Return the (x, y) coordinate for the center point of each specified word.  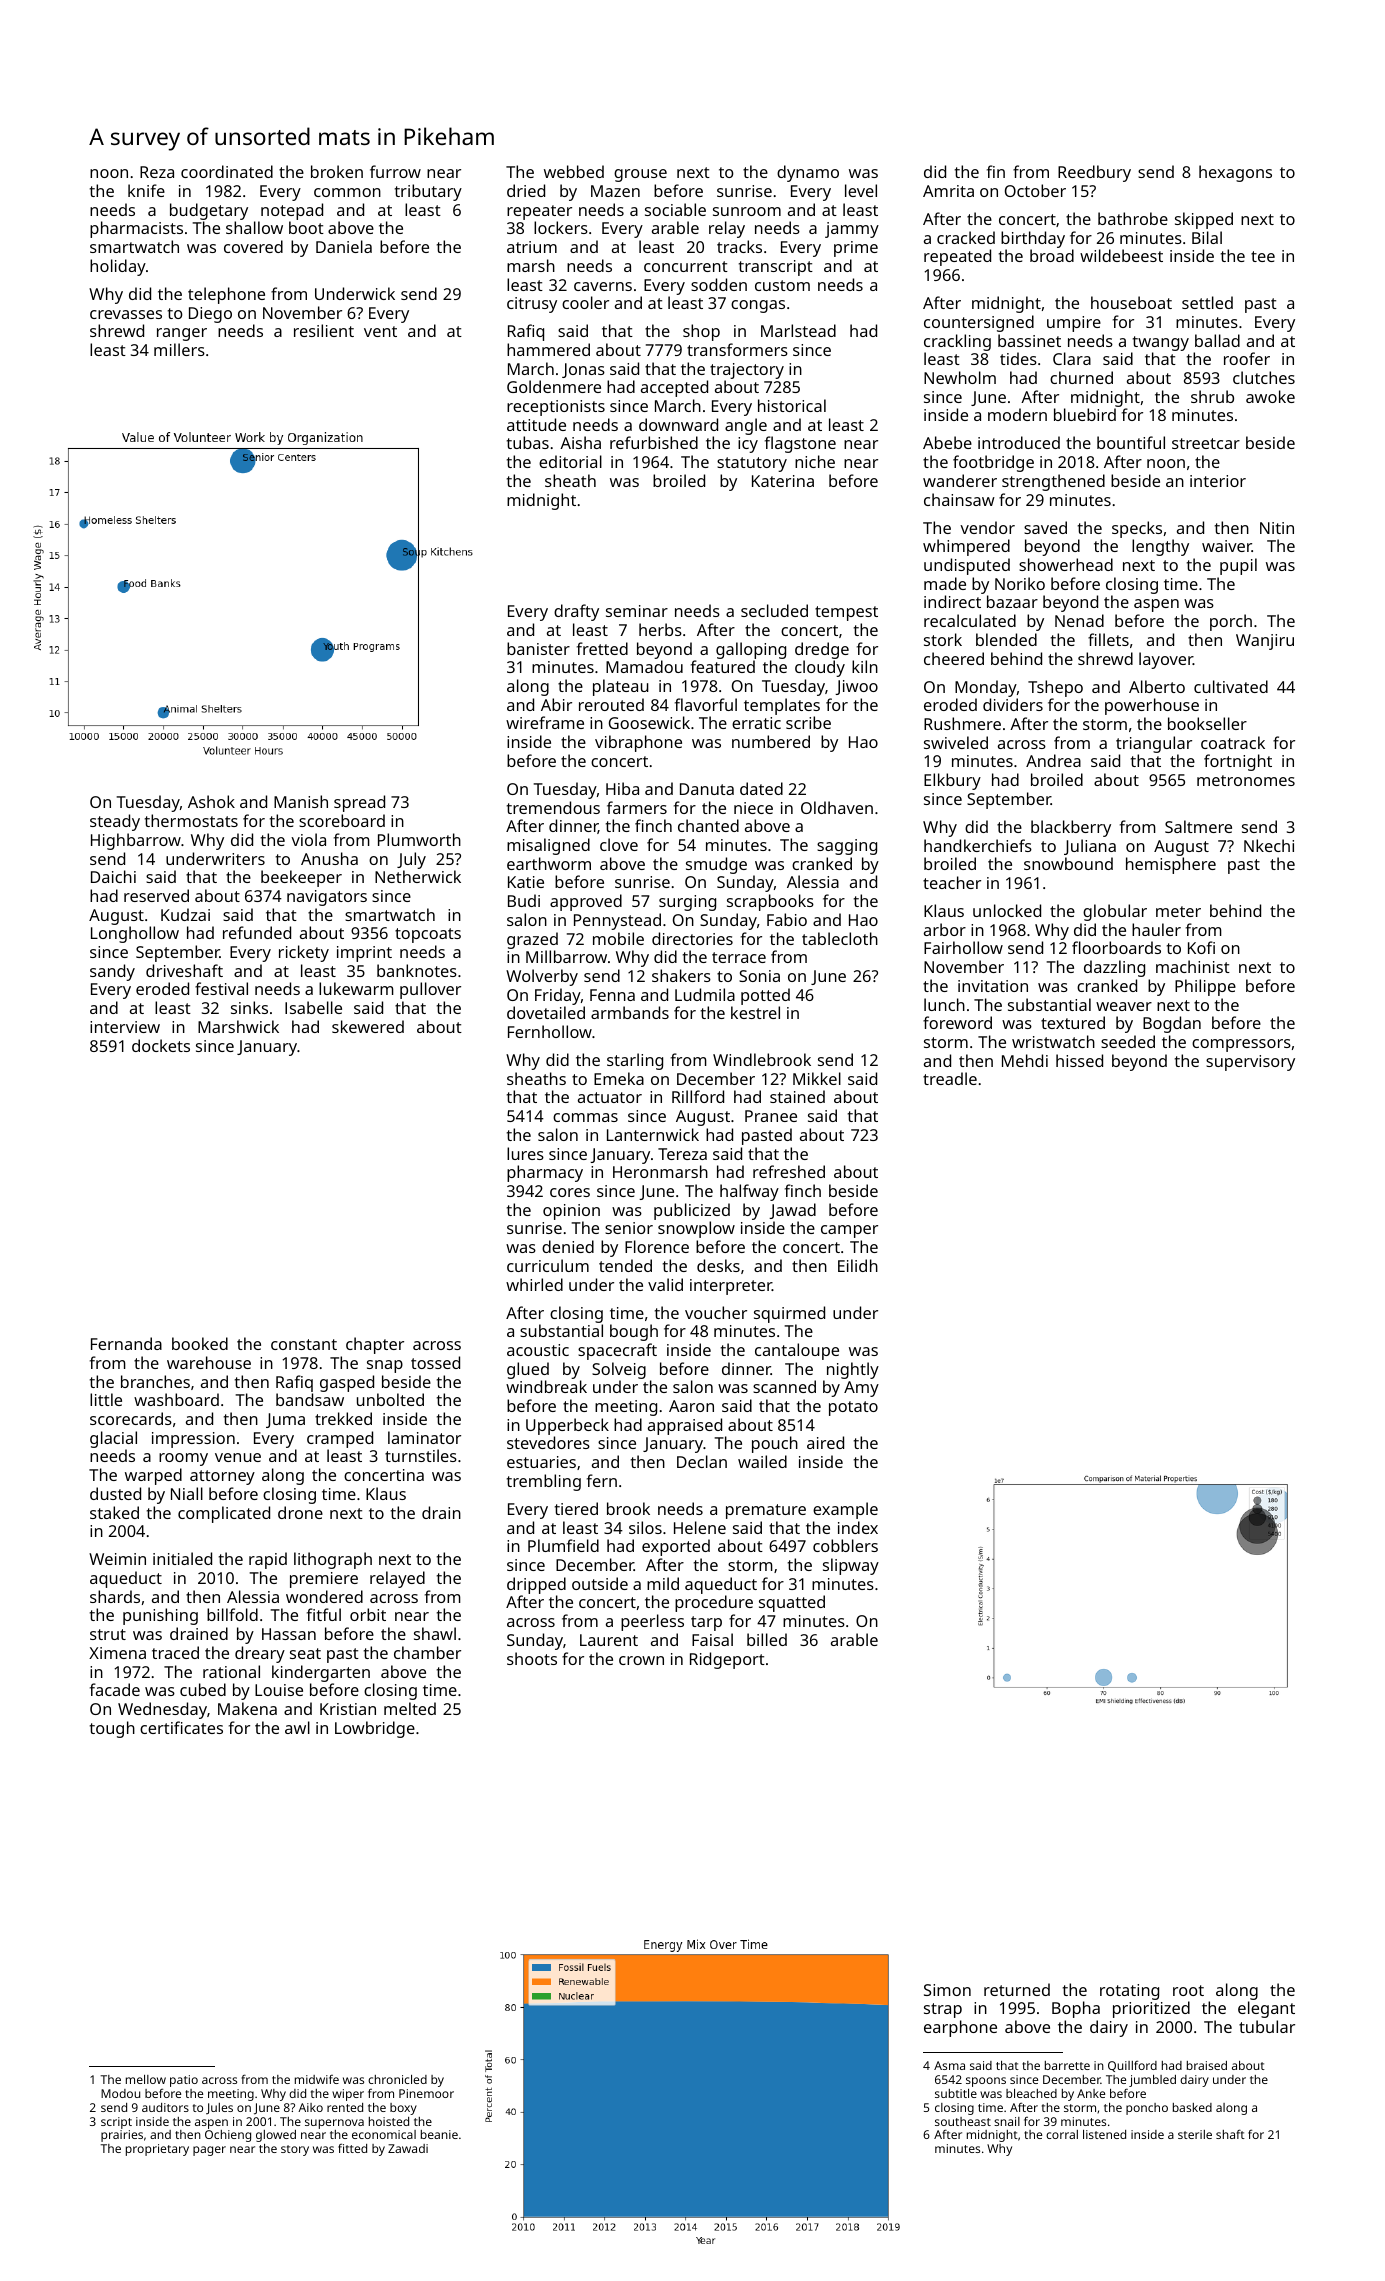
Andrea (1053, 760)
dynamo (808, 173)
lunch (944, 1004)
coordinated (227, 171)
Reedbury (1094, 173)
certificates (181, 1727)
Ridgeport (727, 1660)
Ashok (211, 801)
